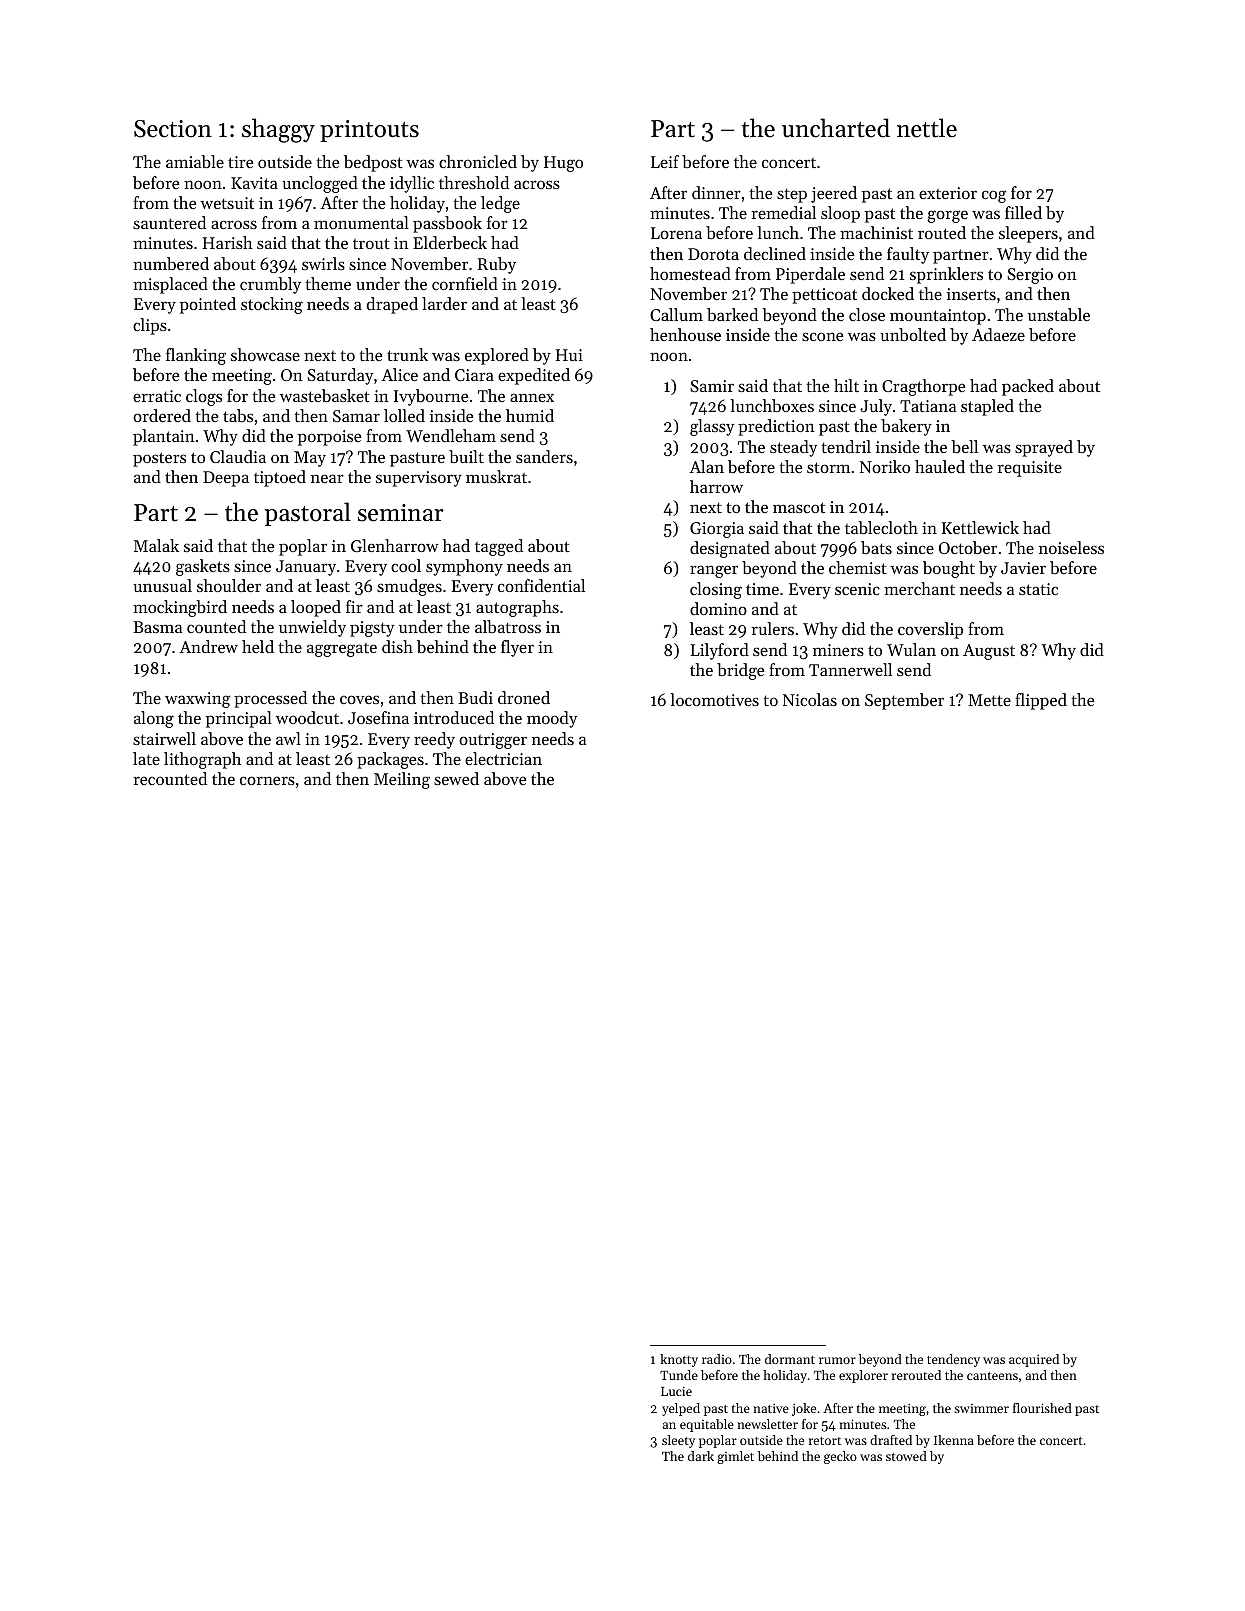 This screenshot has height=1611, width=1245. What do you see at coordinates (157, 396) in the screenshot?
I see `erratic` at bounding box center [157, 396].
